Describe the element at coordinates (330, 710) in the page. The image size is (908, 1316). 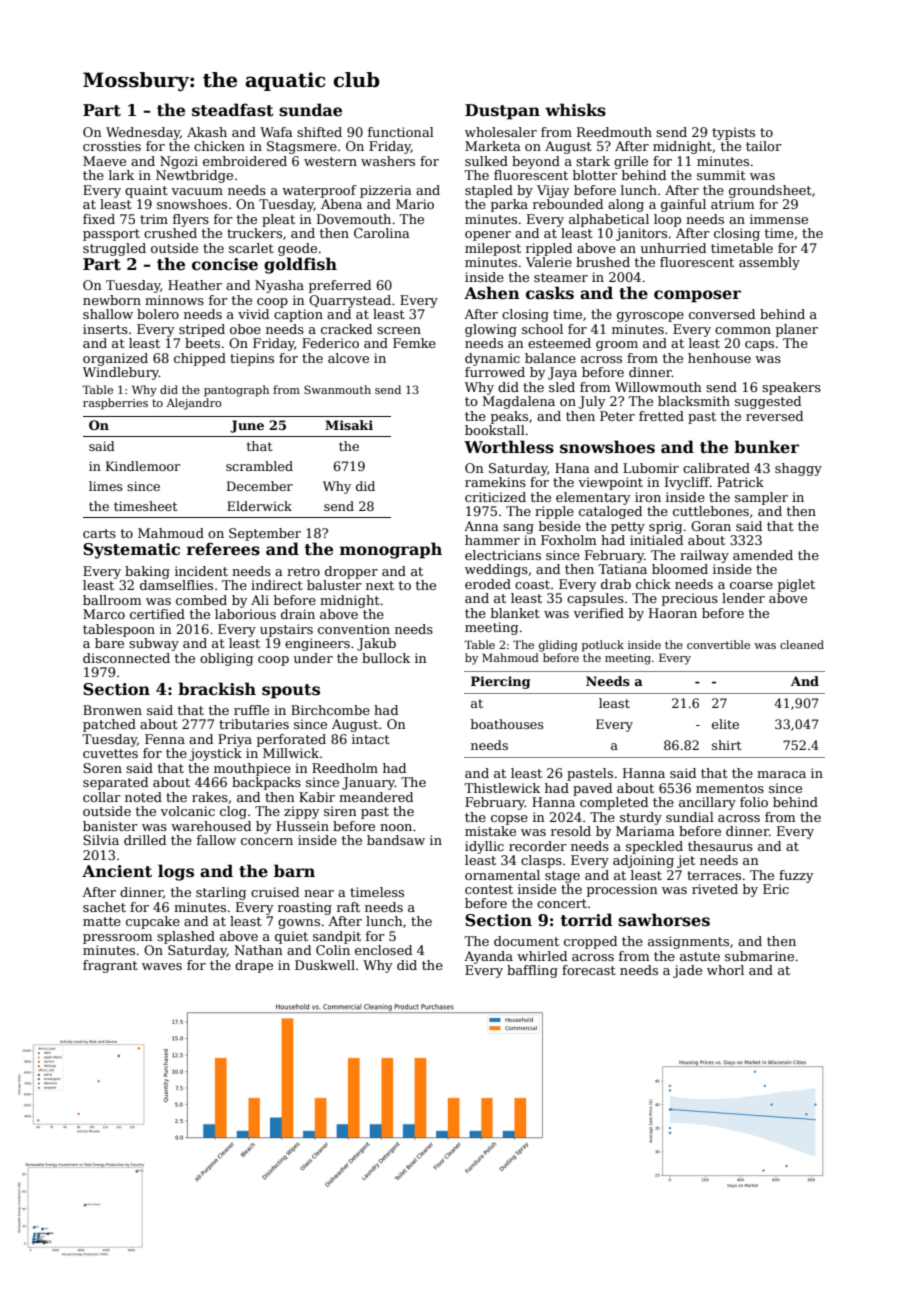
I see `Birchcombe` at that location.
